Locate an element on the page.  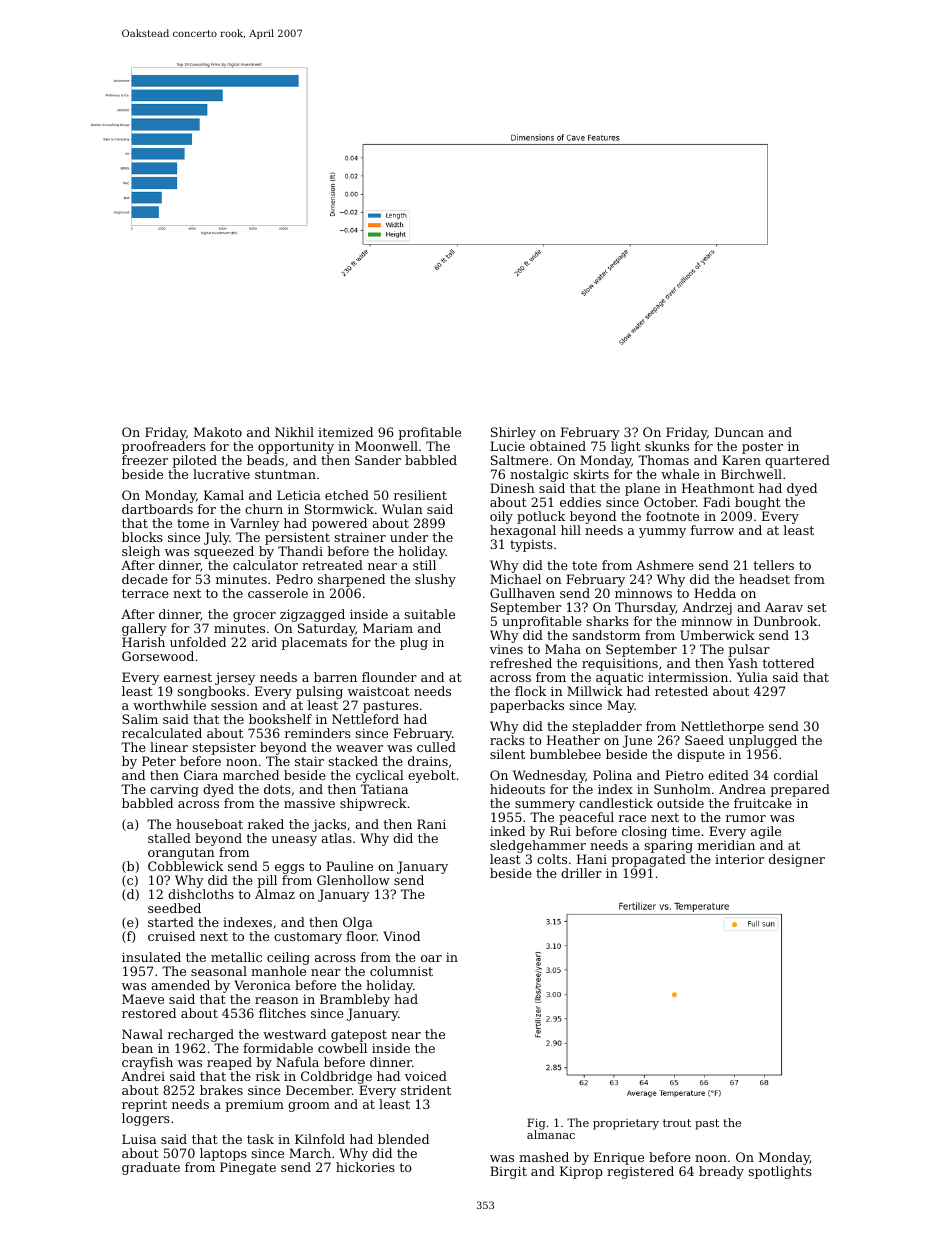
culled is located at coordinates (436, 747).
